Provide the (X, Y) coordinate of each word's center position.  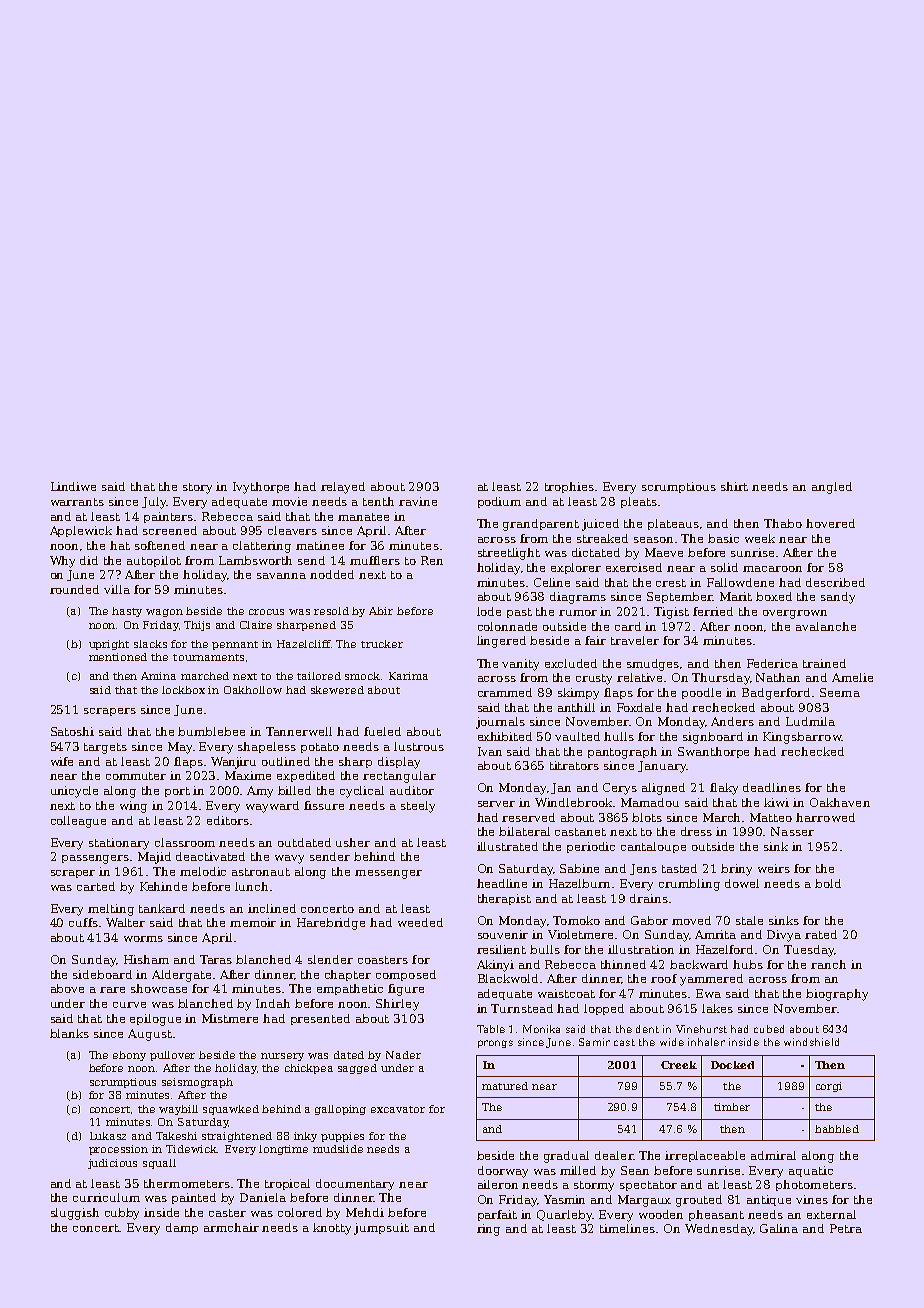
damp (182, 1228)
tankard (162, 908)
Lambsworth (255, 560)
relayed (343, 488)
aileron (498, 1184)
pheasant (716, 1215)
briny (736, 870)
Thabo (783, 523)
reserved (528, 817)
